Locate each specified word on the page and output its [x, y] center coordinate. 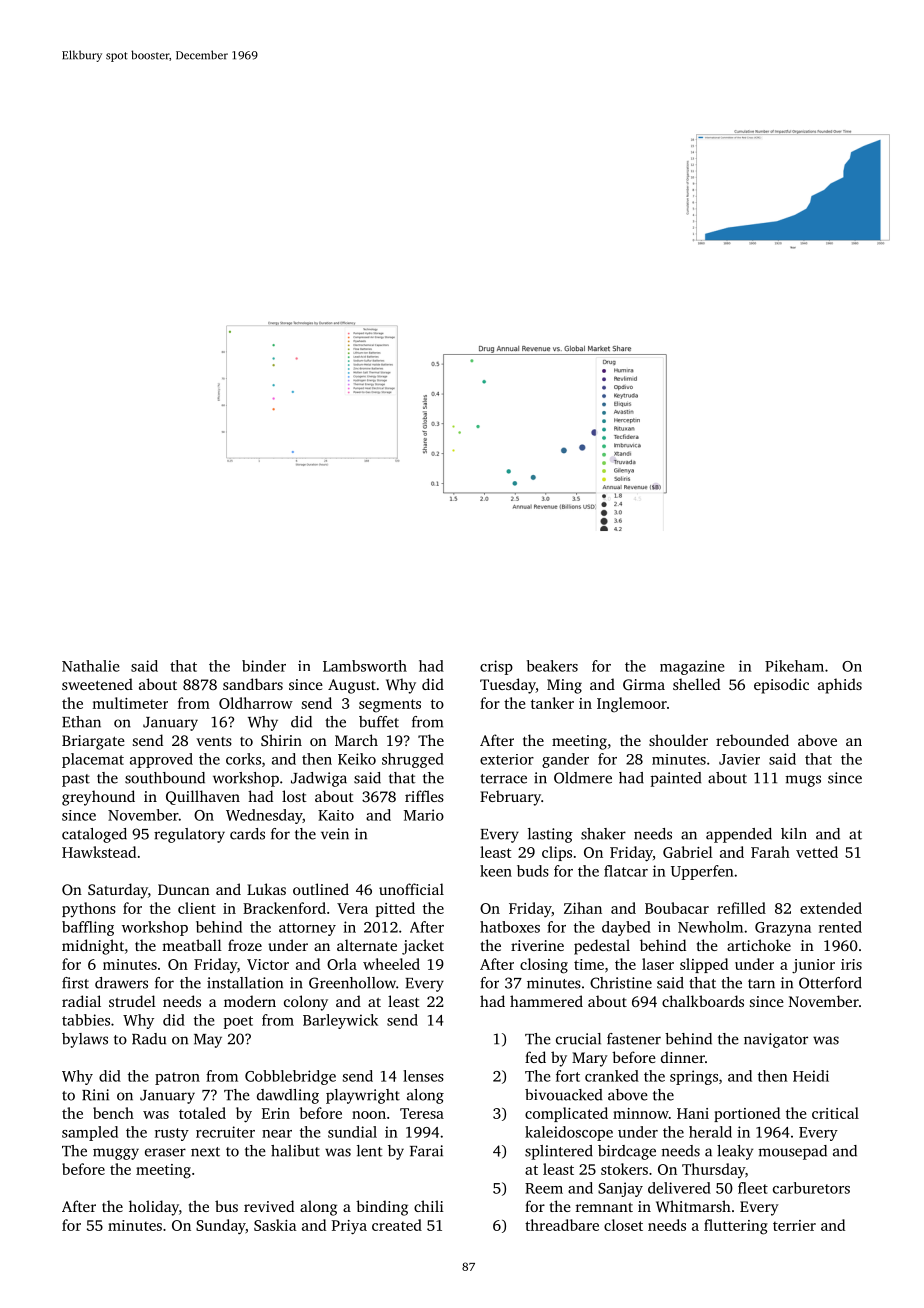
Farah [770, 852]
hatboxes [510, 927]
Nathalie [91, 666]
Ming [564, 686]
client [197, 908]
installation [245, 983]
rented [840, 927]
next [205, 1152]
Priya [349, 1227]
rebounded [752, 740]
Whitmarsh [693, 1206]
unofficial [411, 889]
